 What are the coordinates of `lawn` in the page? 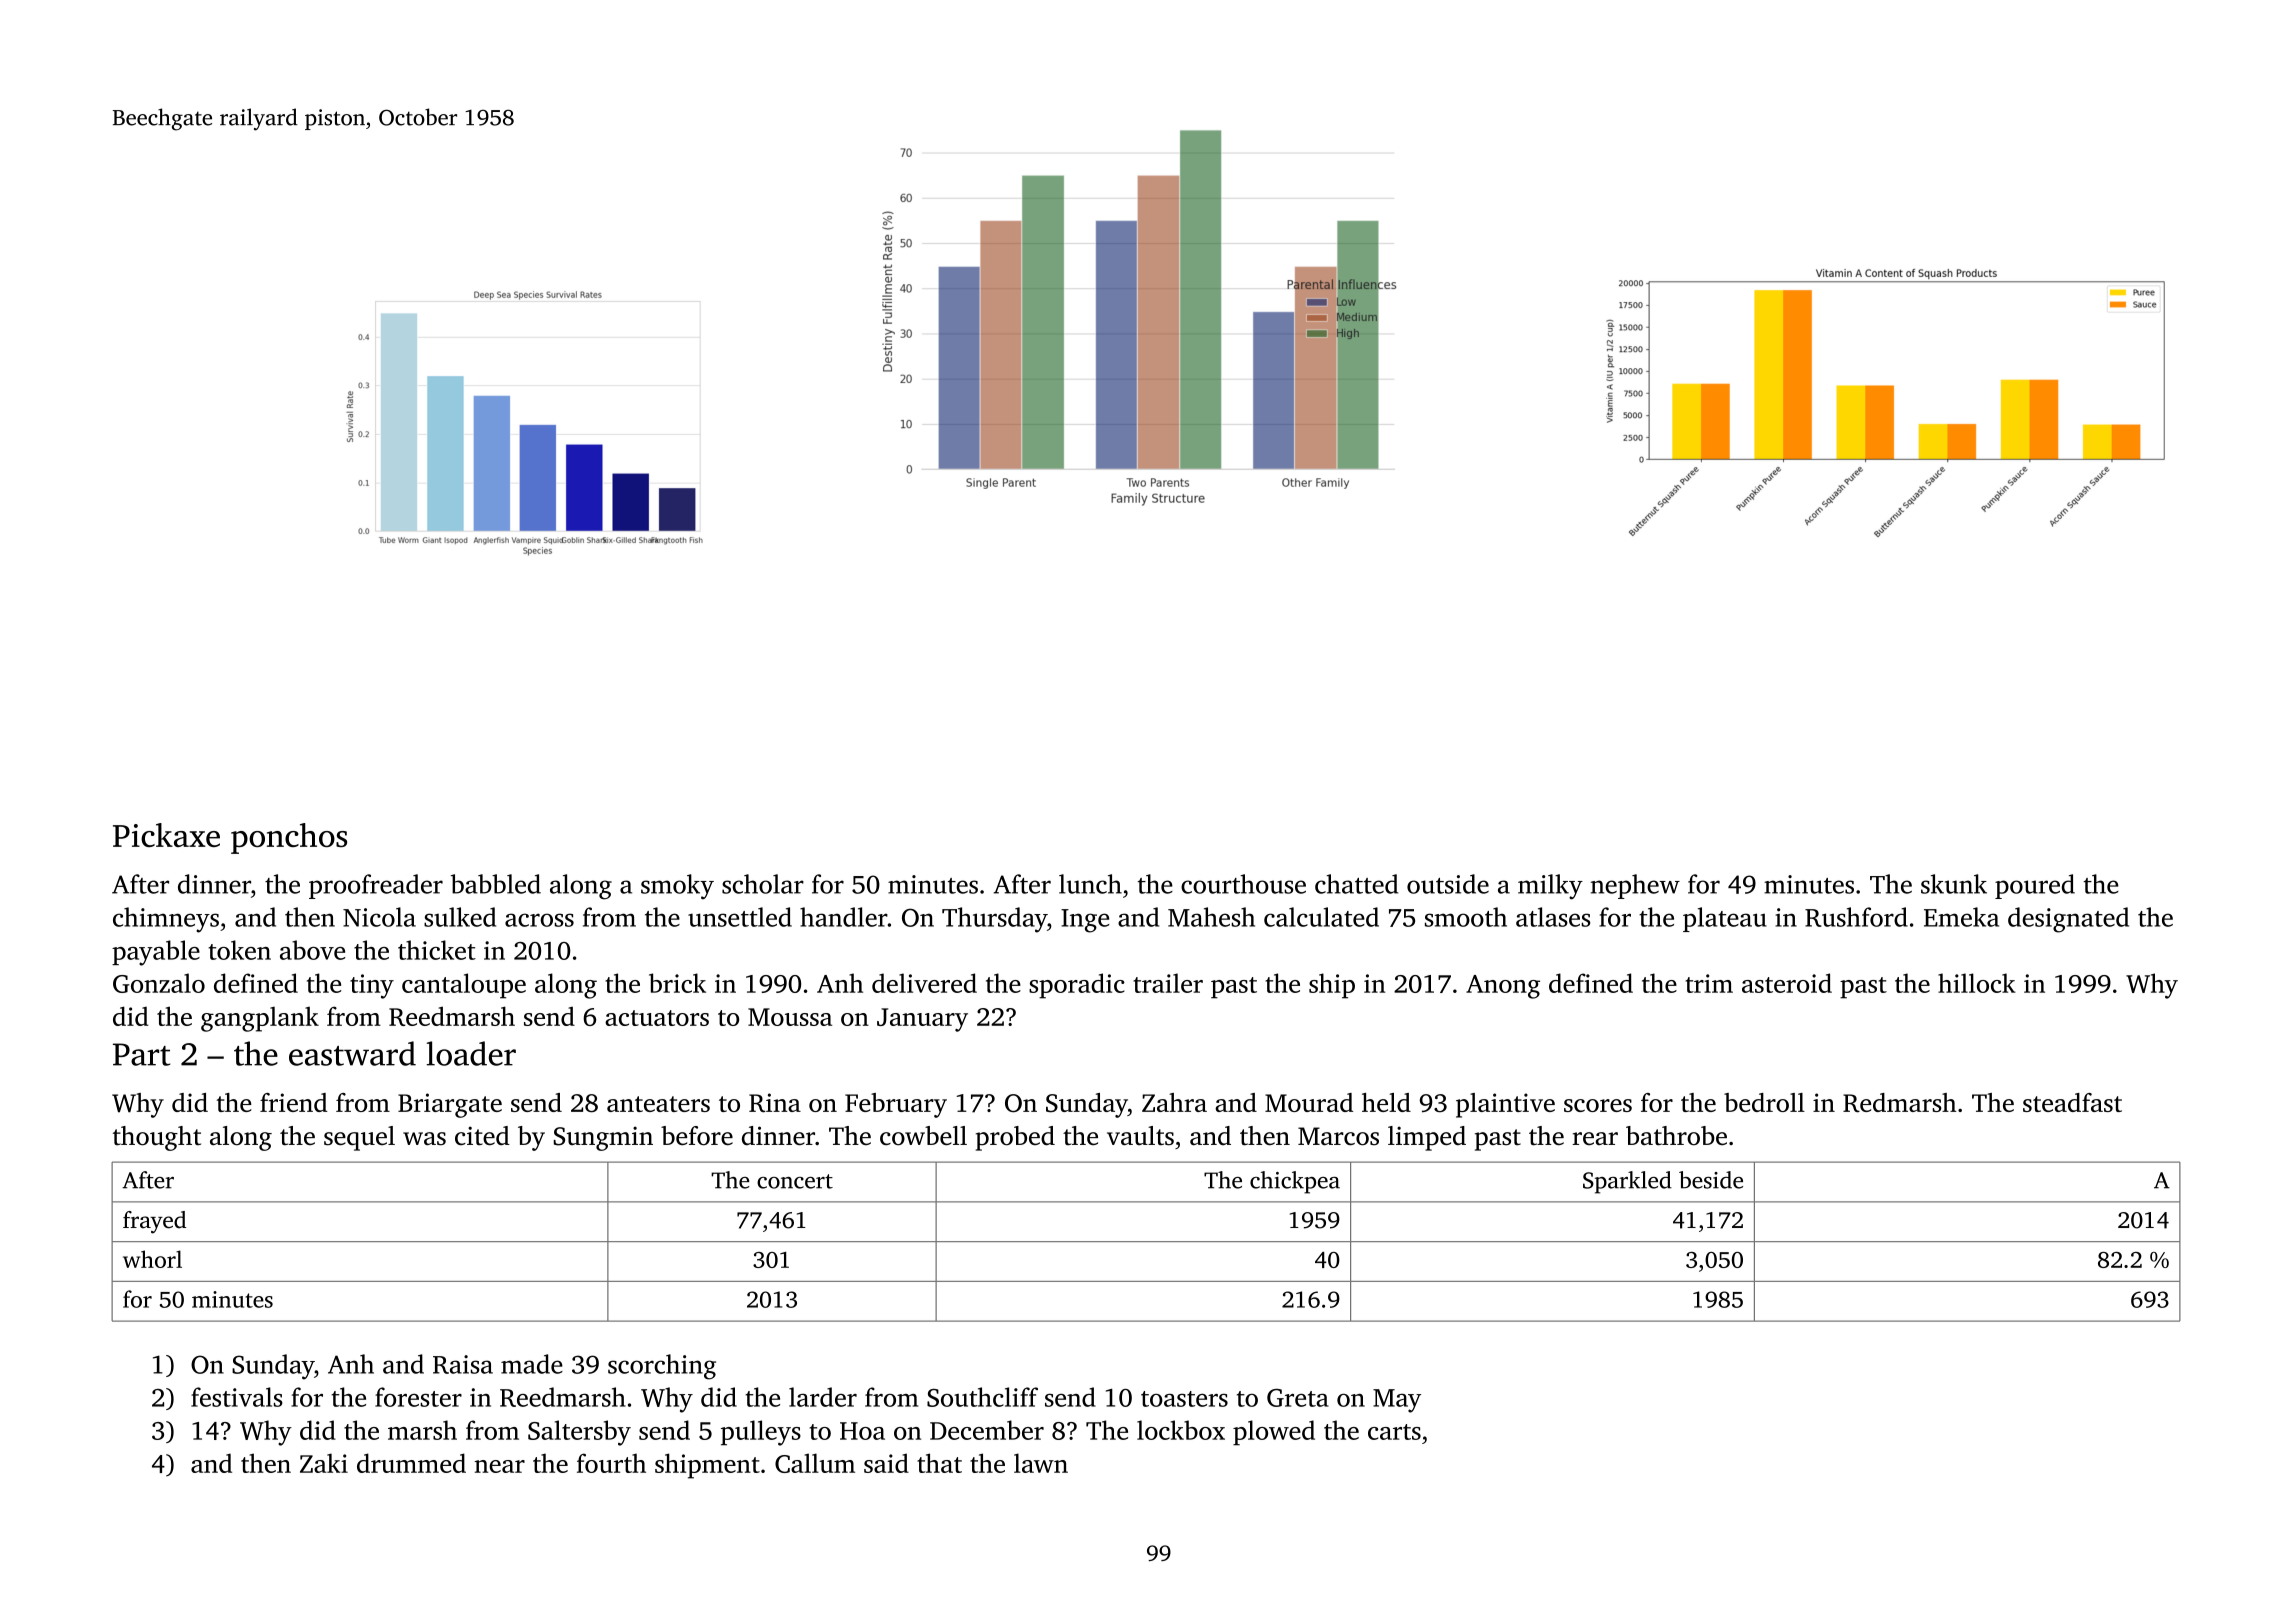 It's located at (1041, 1463).
